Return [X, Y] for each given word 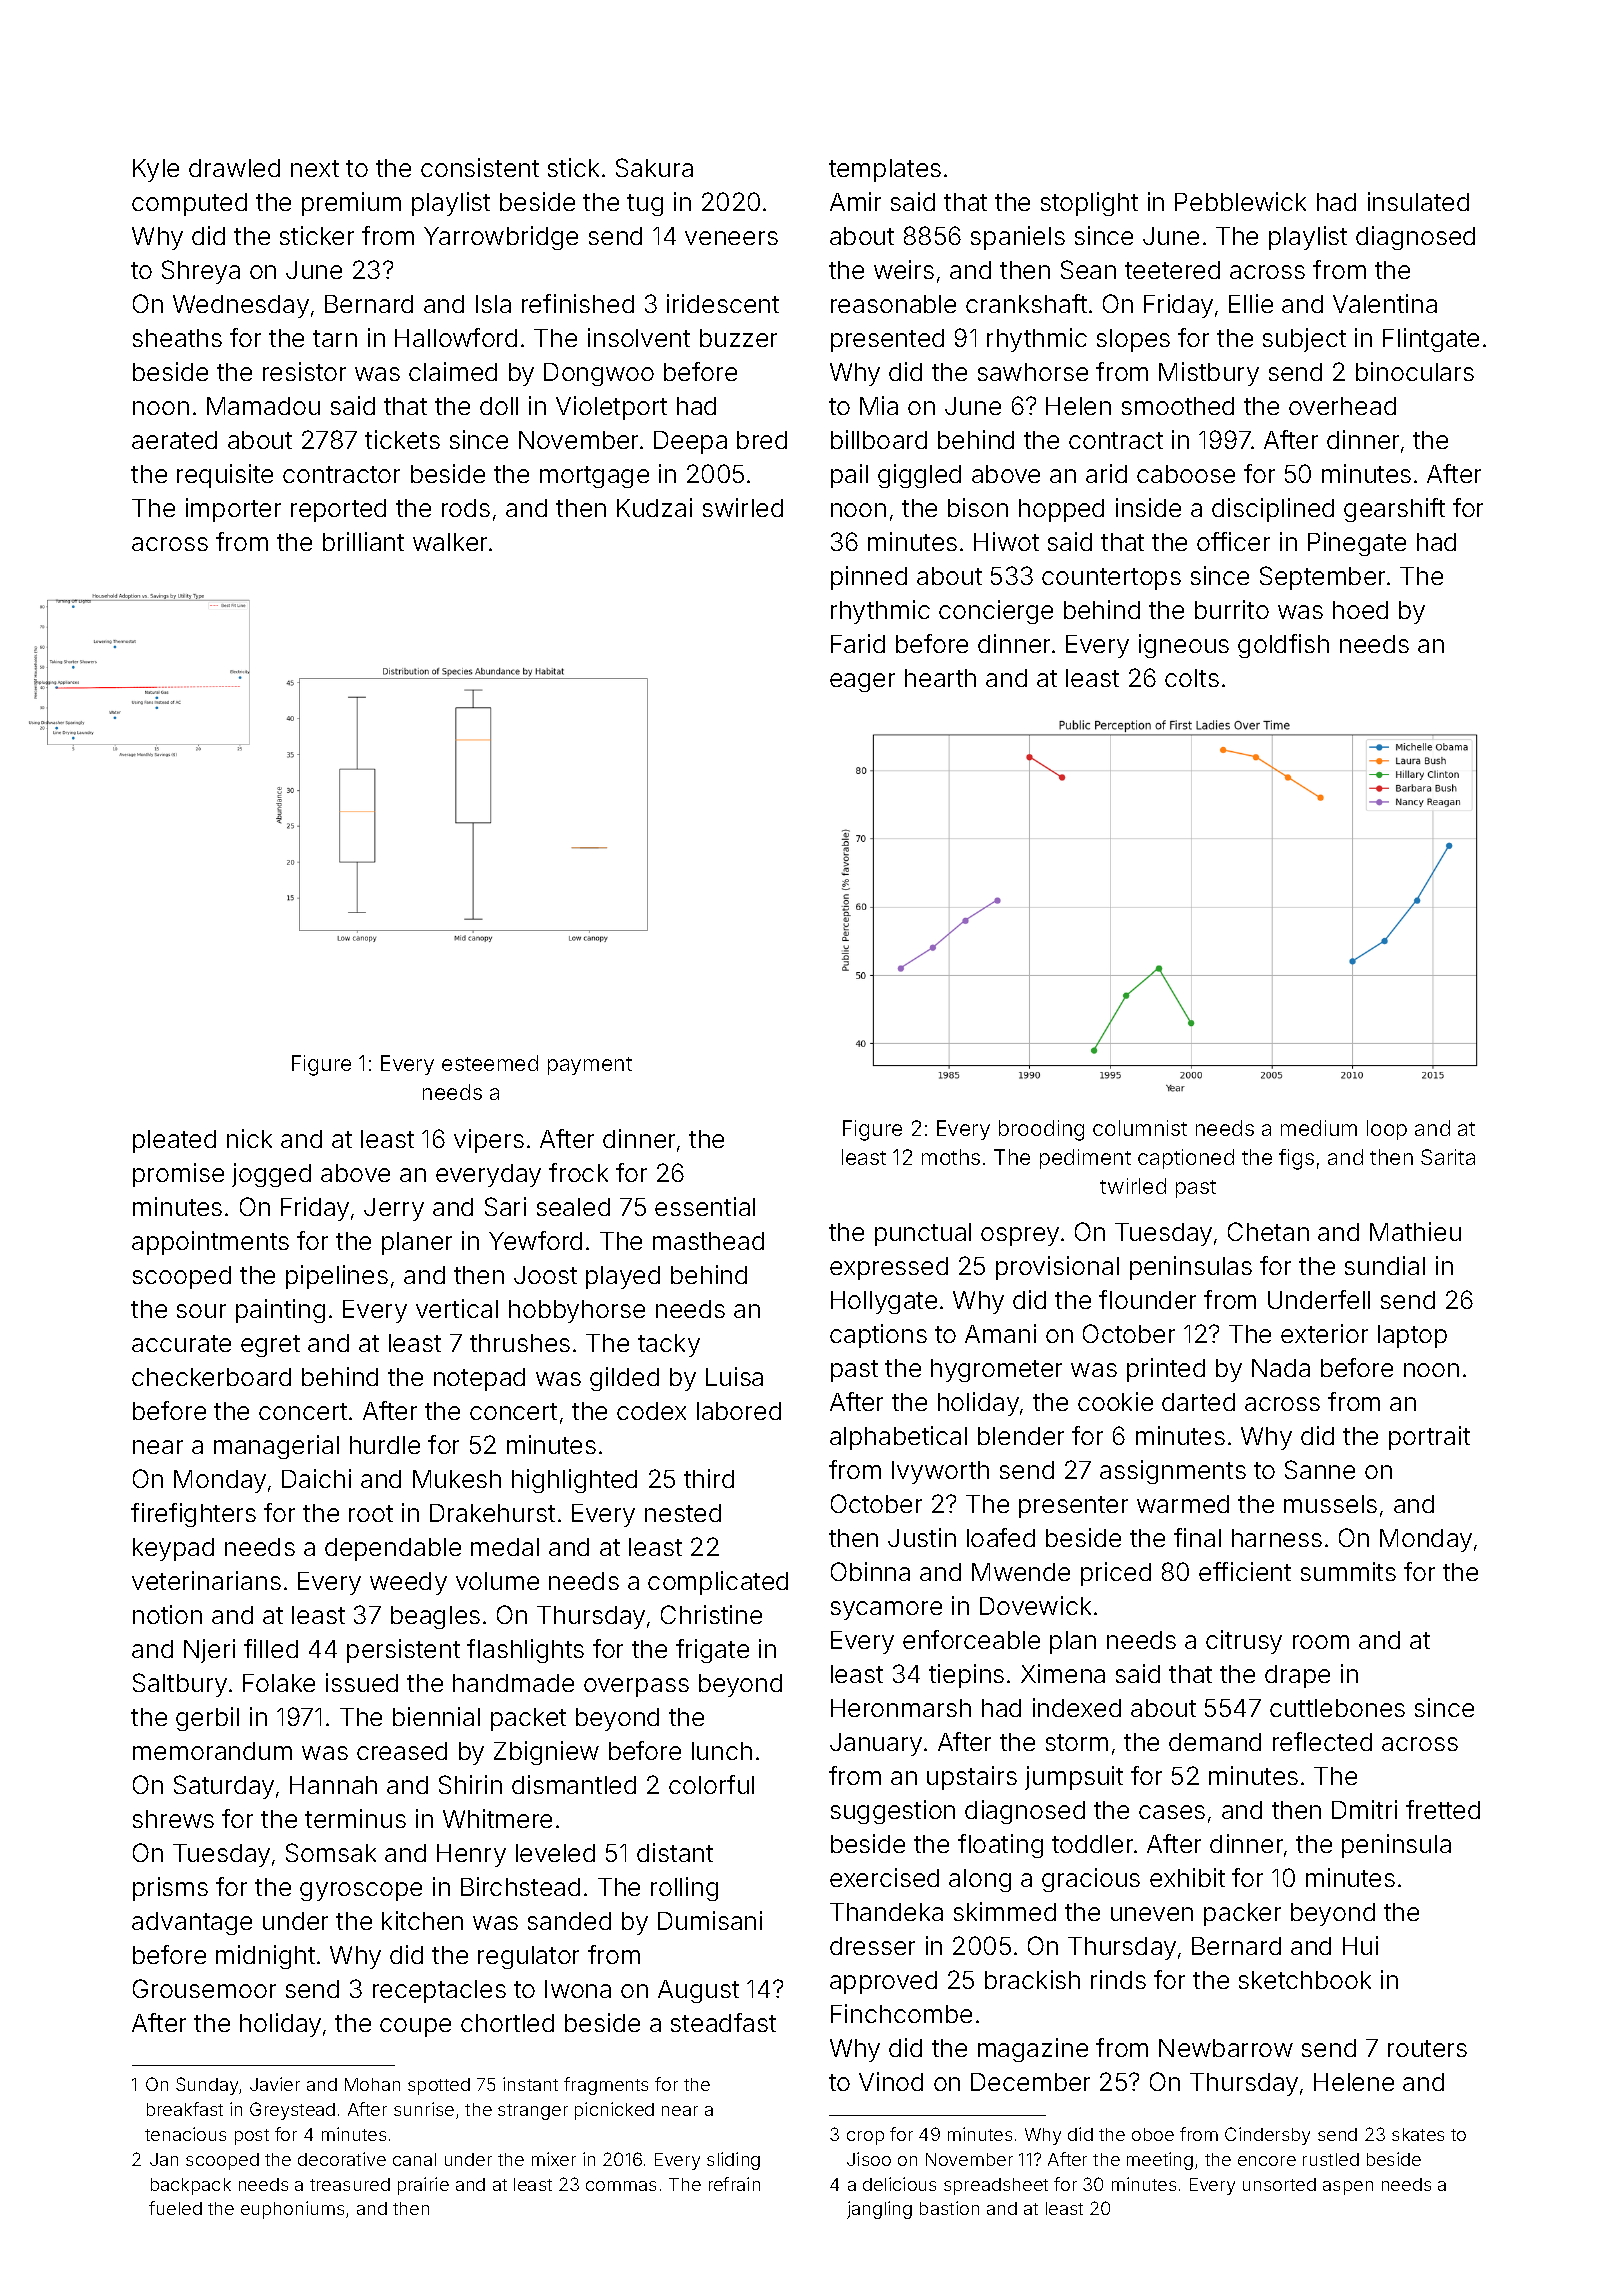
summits [1348, 1571]
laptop [1412, 1336]
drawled [234, 168]
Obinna [870, 1571]
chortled [507, 2023]
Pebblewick [1240, 201]
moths [951, 1157]
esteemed [490, 1063]
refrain [734, 2184]
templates [885, 170]
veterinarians [206, 1580]
